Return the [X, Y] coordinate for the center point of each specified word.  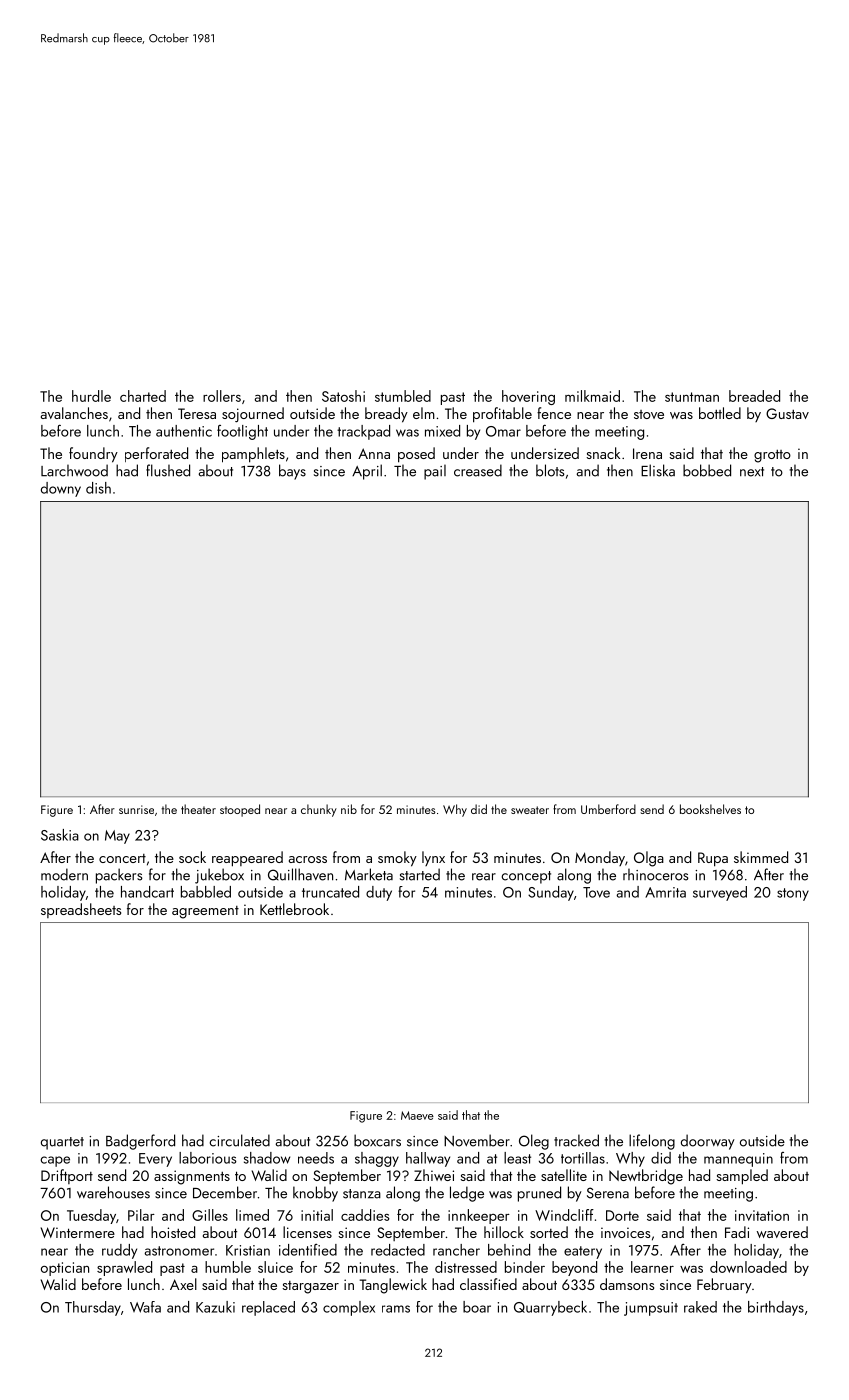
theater [198, 809]
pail [435, 472]
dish [98, 488]
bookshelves [710, 809]
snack [603, 453]
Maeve [417, 1115]
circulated [239, 1140]
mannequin [738, 1160]
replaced [268, 1308]
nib [349, 809]
